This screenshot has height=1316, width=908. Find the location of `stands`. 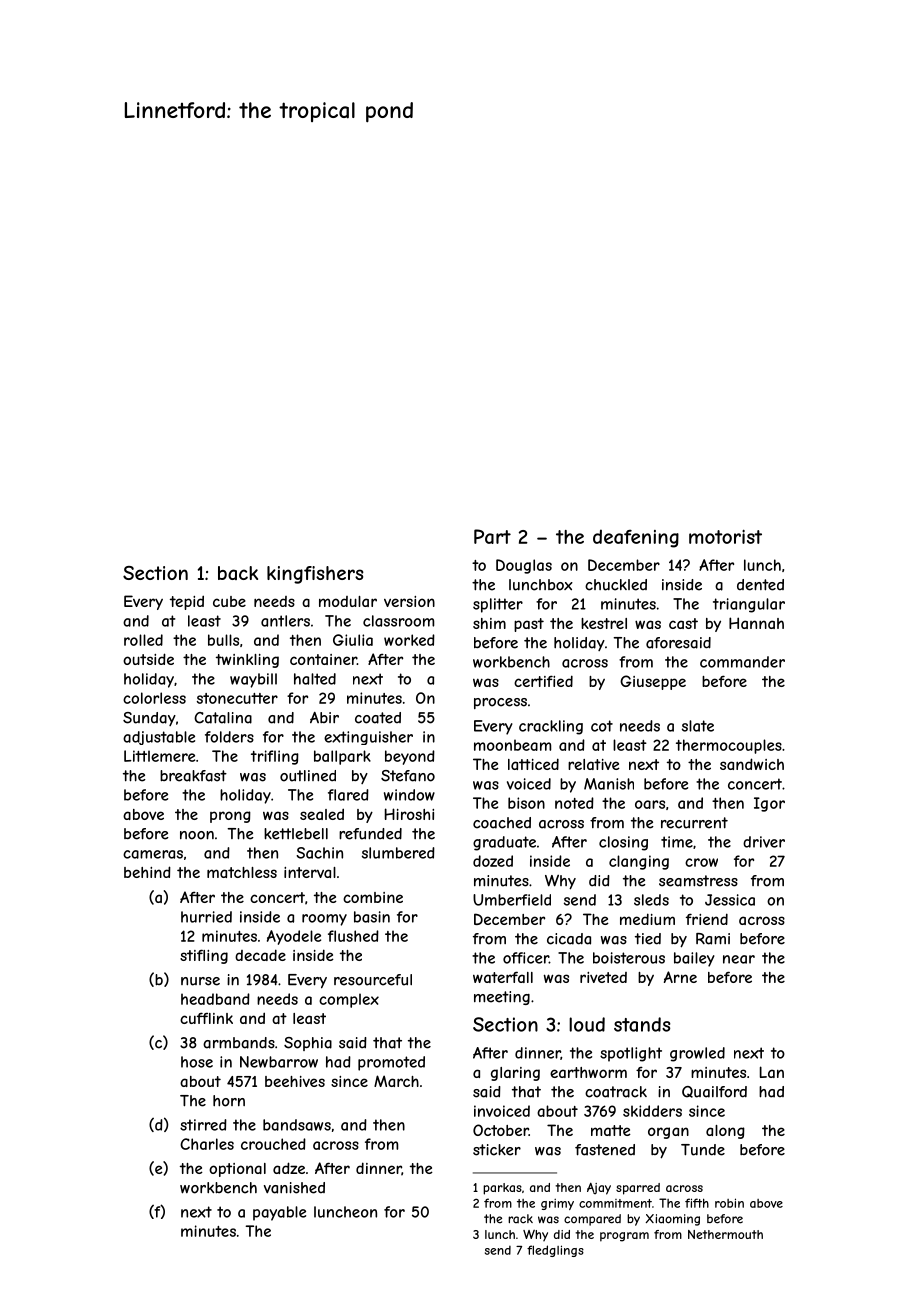

stands is located at coordinates (642, 1024).
